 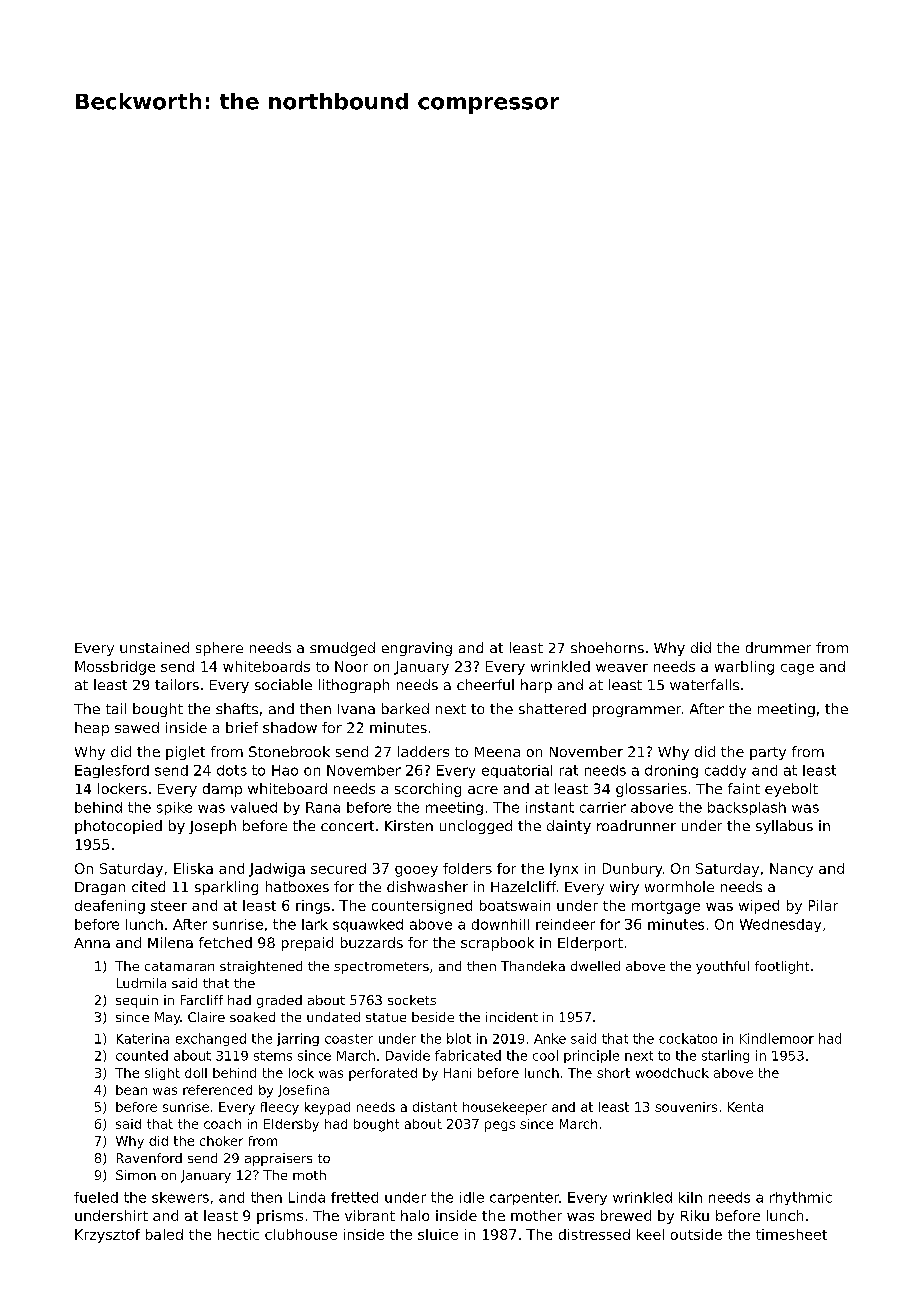 I want to click on photocopied, so click(x=118, y=827).
